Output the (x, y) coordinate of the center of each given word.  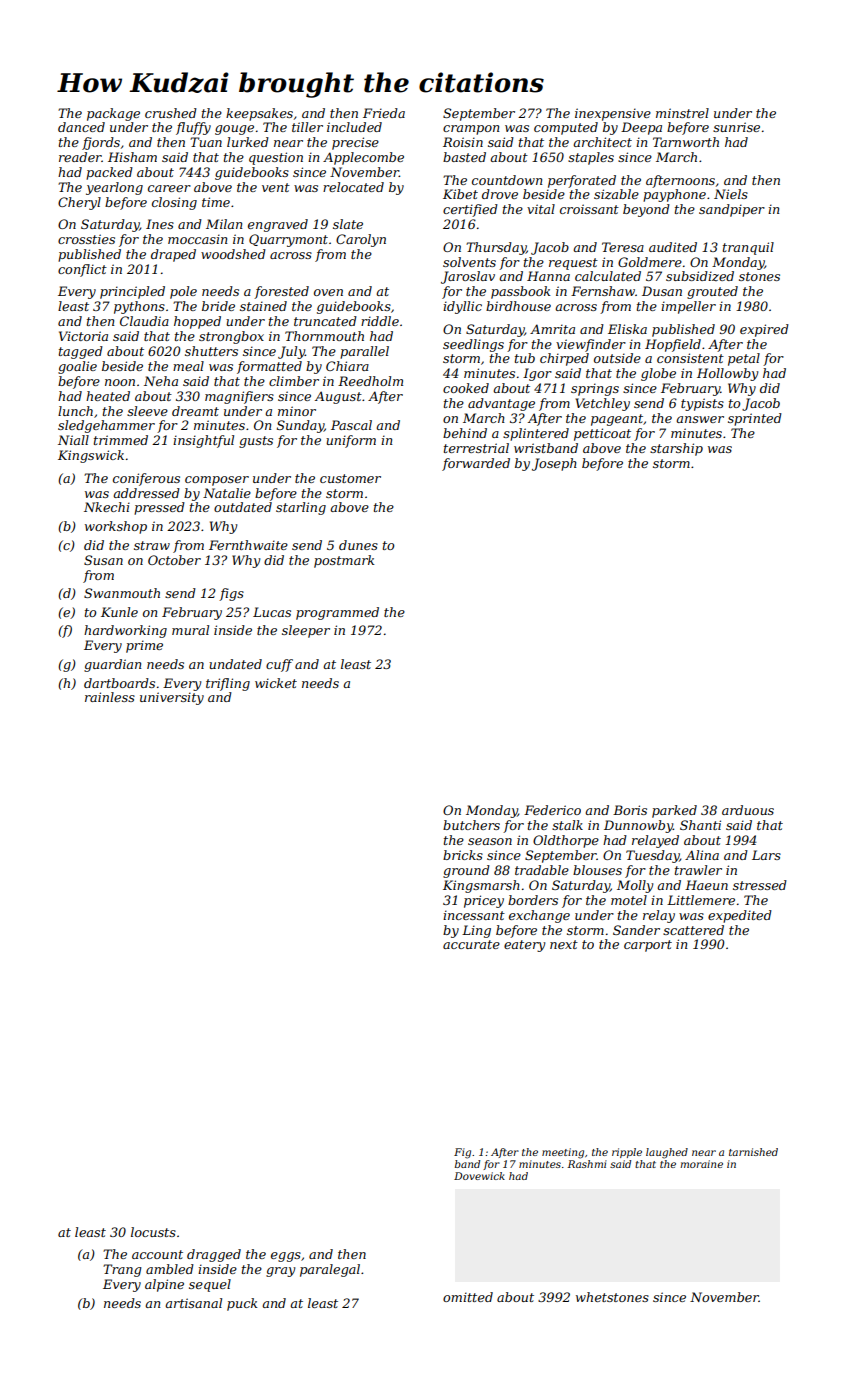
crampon (471, 130)
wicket (276, 683)
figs (231, 594)
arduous (748, 810)
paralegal (330, 1270)
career (169, 188)
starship (676, 449)
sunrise (736, 127)
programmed (337, 613)
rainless (110, 697)
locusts (153, 1232)
